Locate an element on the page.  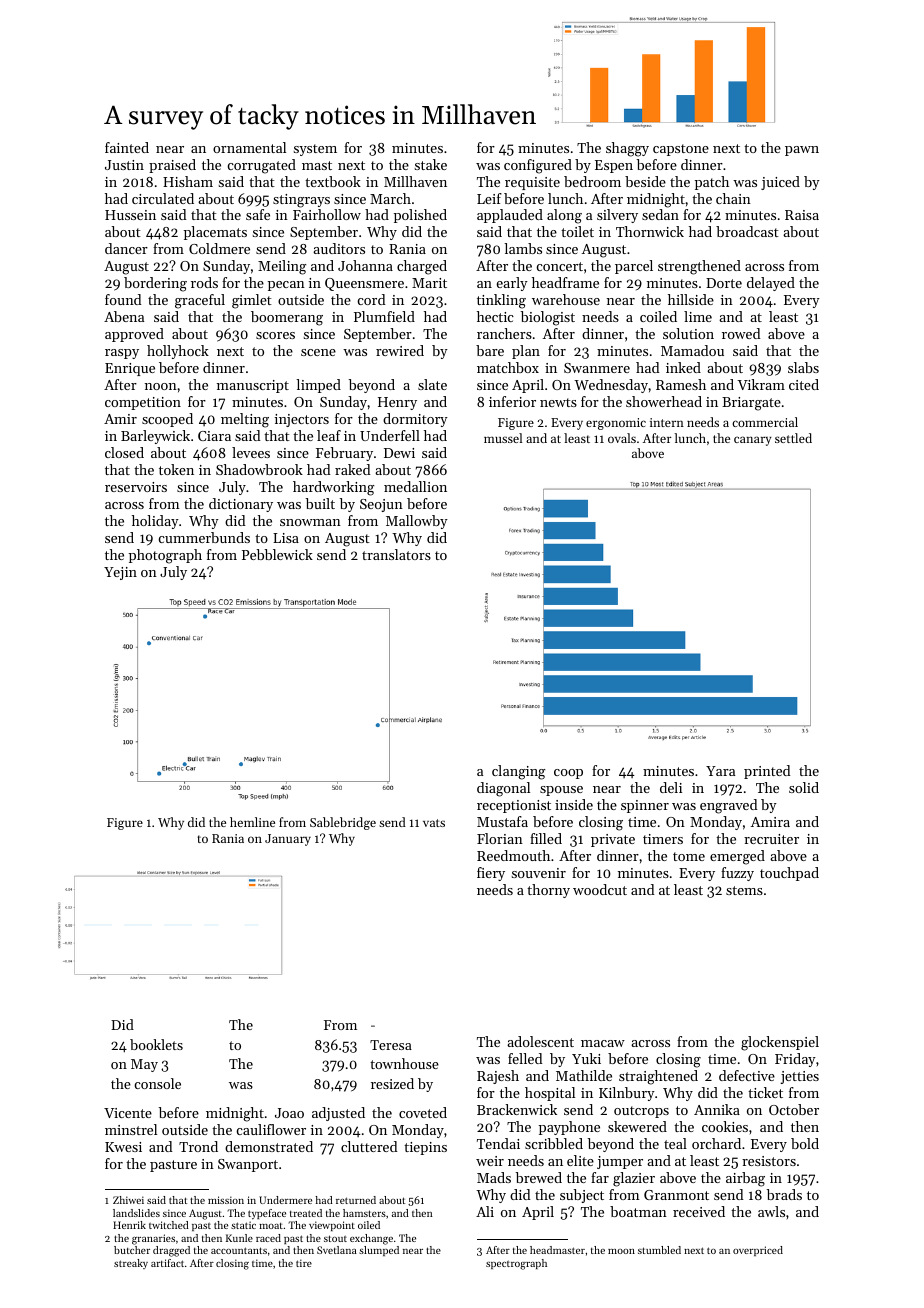
slabs is located at coordinates (803, 367).
